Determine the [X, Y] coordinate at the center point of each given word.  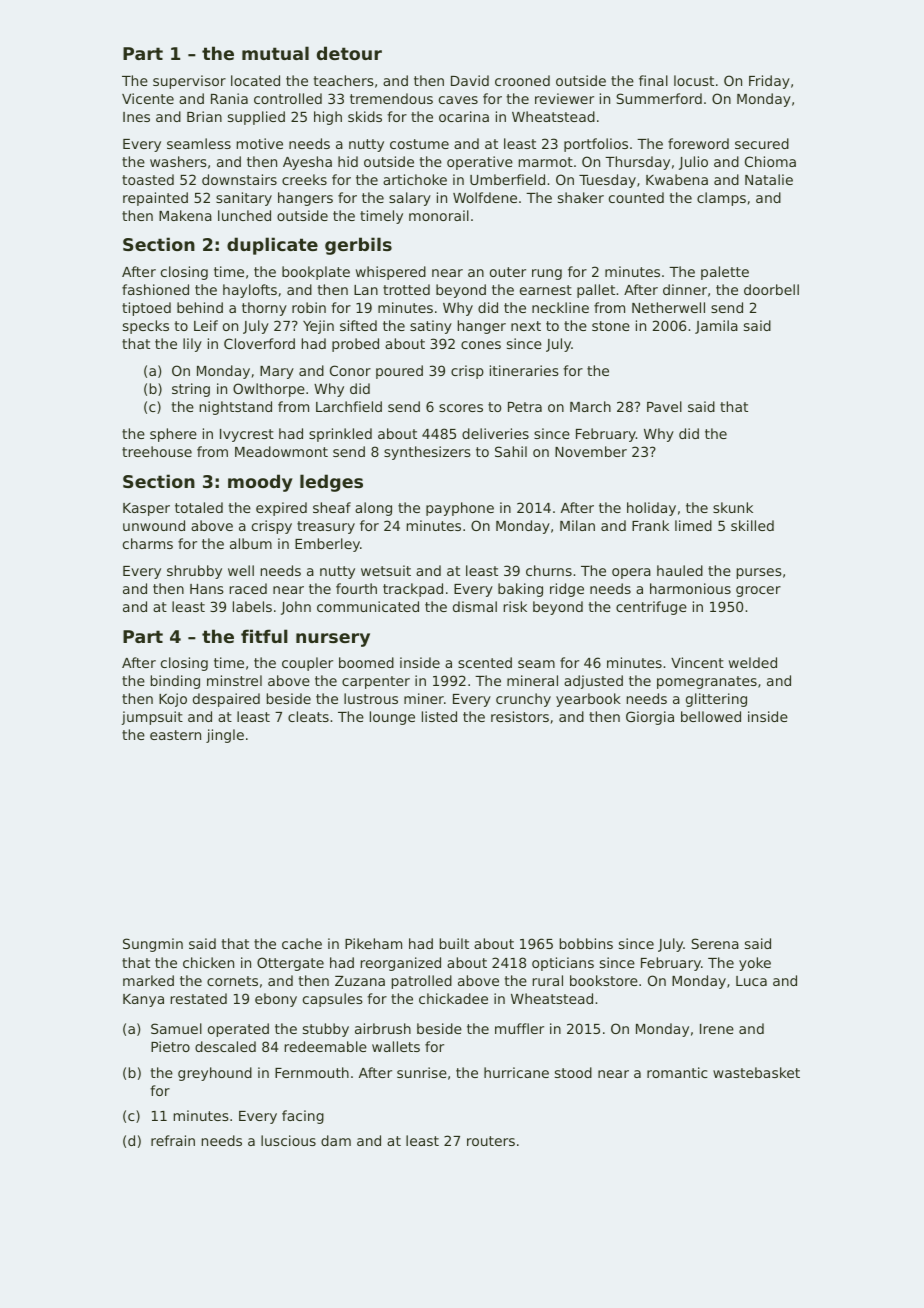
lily [192, 345]
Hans [207, 589]
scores [461, 408]
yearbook [588, 700]
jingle [225, 736]
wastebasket [756, 1072]
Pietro [170, 1046]
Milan [577, 525]
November [591, 451]
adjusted [593, 682]
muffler [519, 1028]
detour [349, 53]
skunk [733, 507]
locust [694, 80]
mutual [275, 53]
